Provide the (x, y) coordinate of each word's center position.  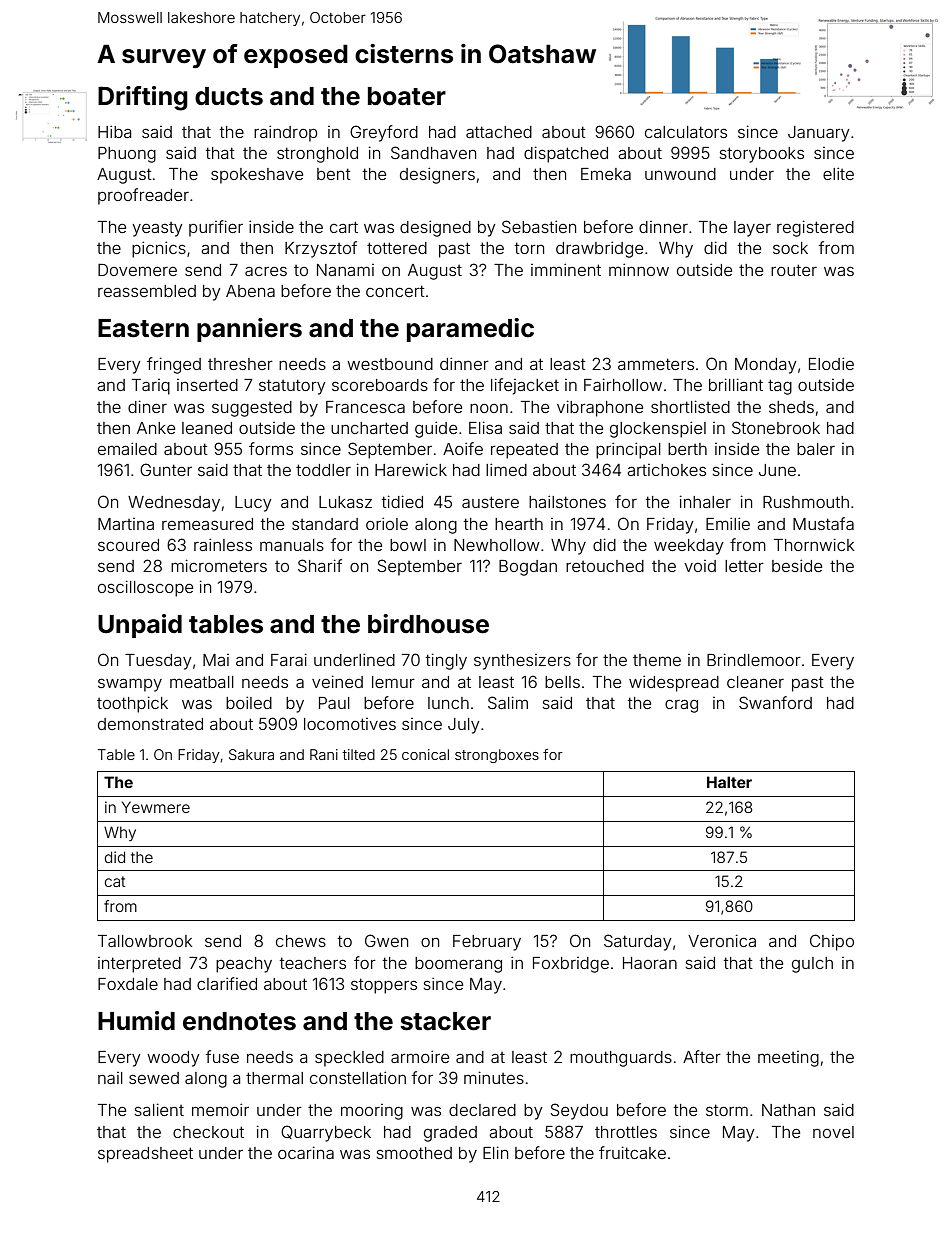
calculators (686, 132)
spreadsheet (145, 1155)
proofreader (143, 196)
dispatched (566, 154)
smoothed (414, 1153)
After (702, 1056)
